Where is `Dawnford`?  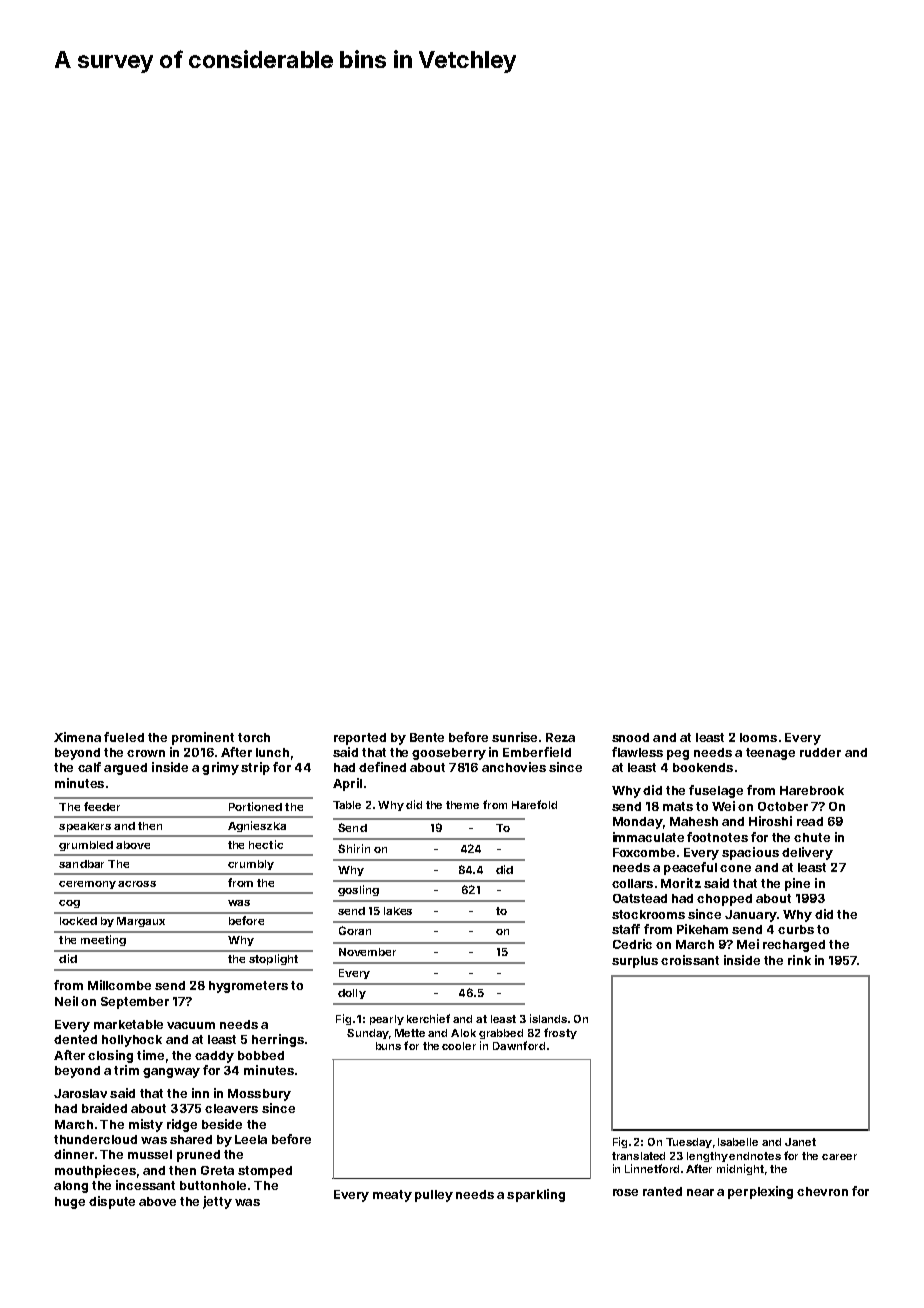
Dawnford is located at coordinates (519, 1045).
